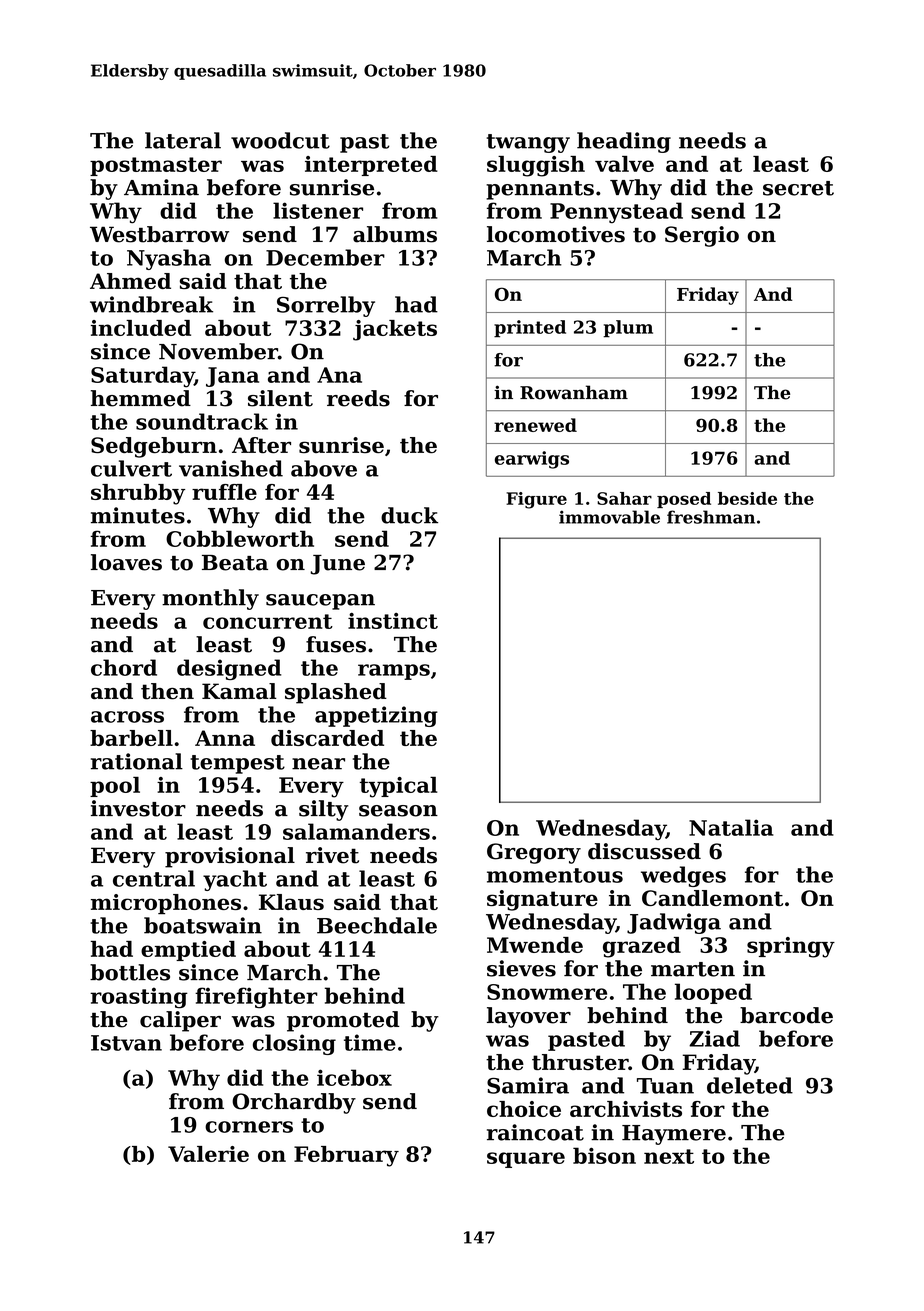 The height and width of the screenshot is (1311, 924). Describe the element at coordinates (624, 142) in the screenshot. I see `heading` at that location.
